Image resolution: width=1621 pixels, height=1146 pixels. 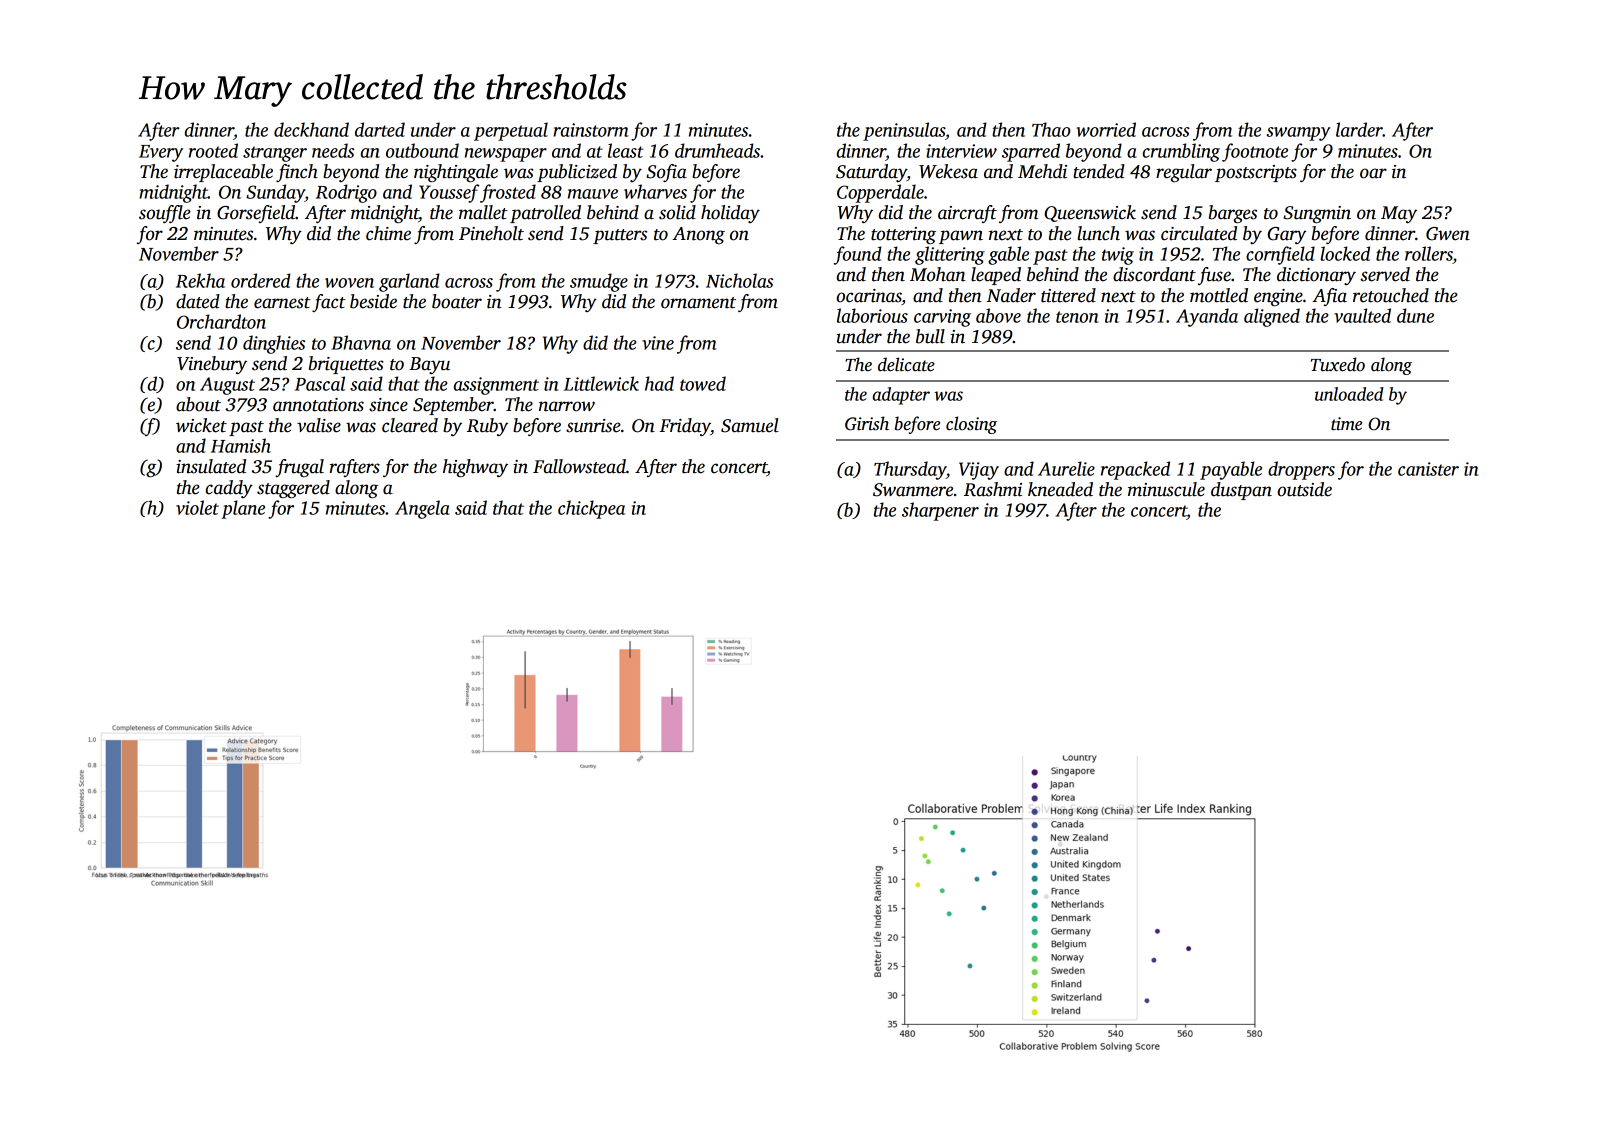 What do you see at coordinates (1338, 364) in the image?
I see `Tuxedo` at bounding box center [1338, 364].
